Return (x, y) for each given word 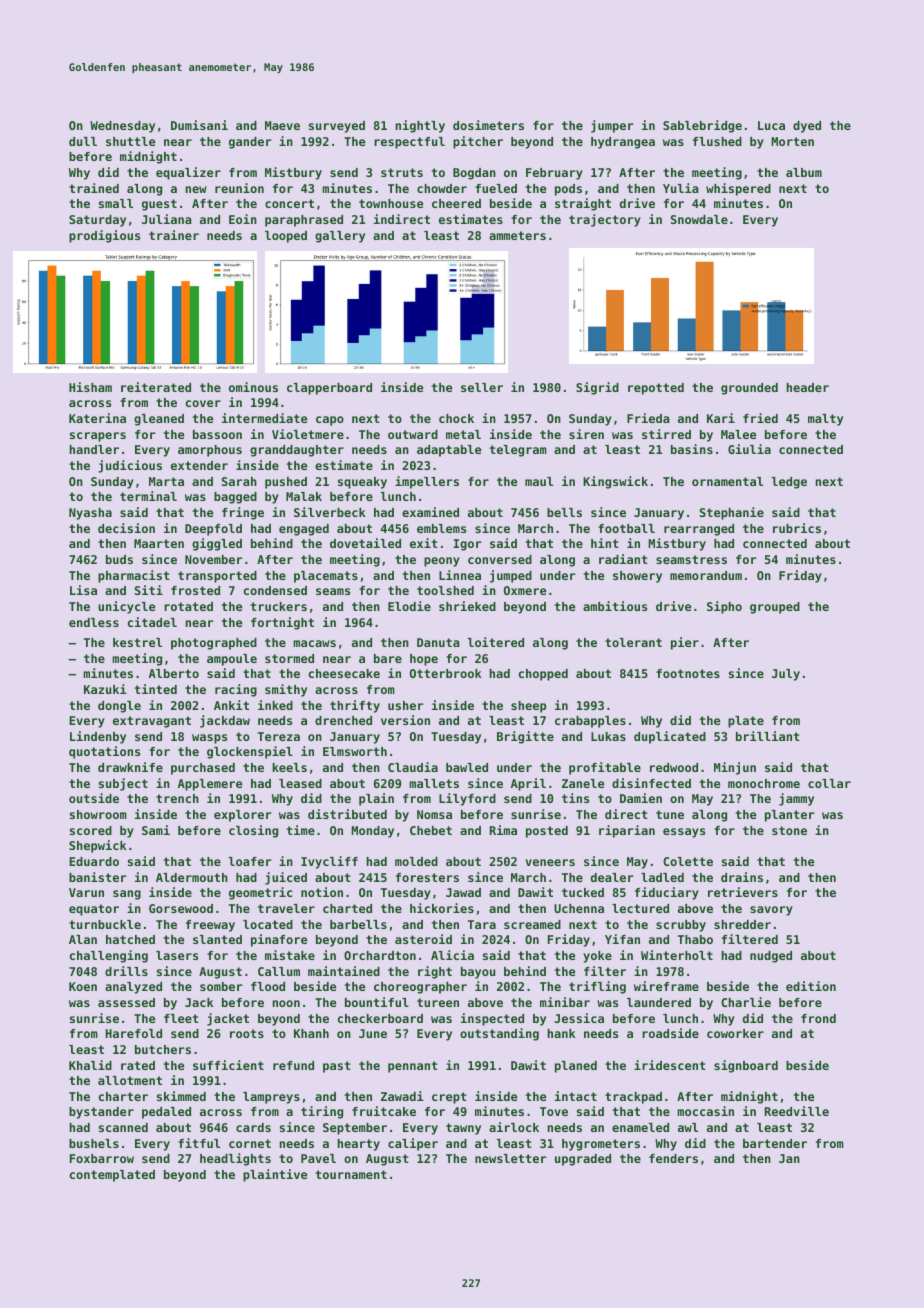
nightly (420, 126)
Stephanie (732, 513)
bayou (478, 973)
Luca (771, 125)
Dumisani (199, 125)
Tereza (279, 736)
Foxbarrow (102, 1158)
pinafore (279, 940)
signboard (746, 1066)
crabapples (590, 722)
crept (449, 1098)
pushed (286, 483)
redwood (674, 767)
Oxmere (525, 590)
